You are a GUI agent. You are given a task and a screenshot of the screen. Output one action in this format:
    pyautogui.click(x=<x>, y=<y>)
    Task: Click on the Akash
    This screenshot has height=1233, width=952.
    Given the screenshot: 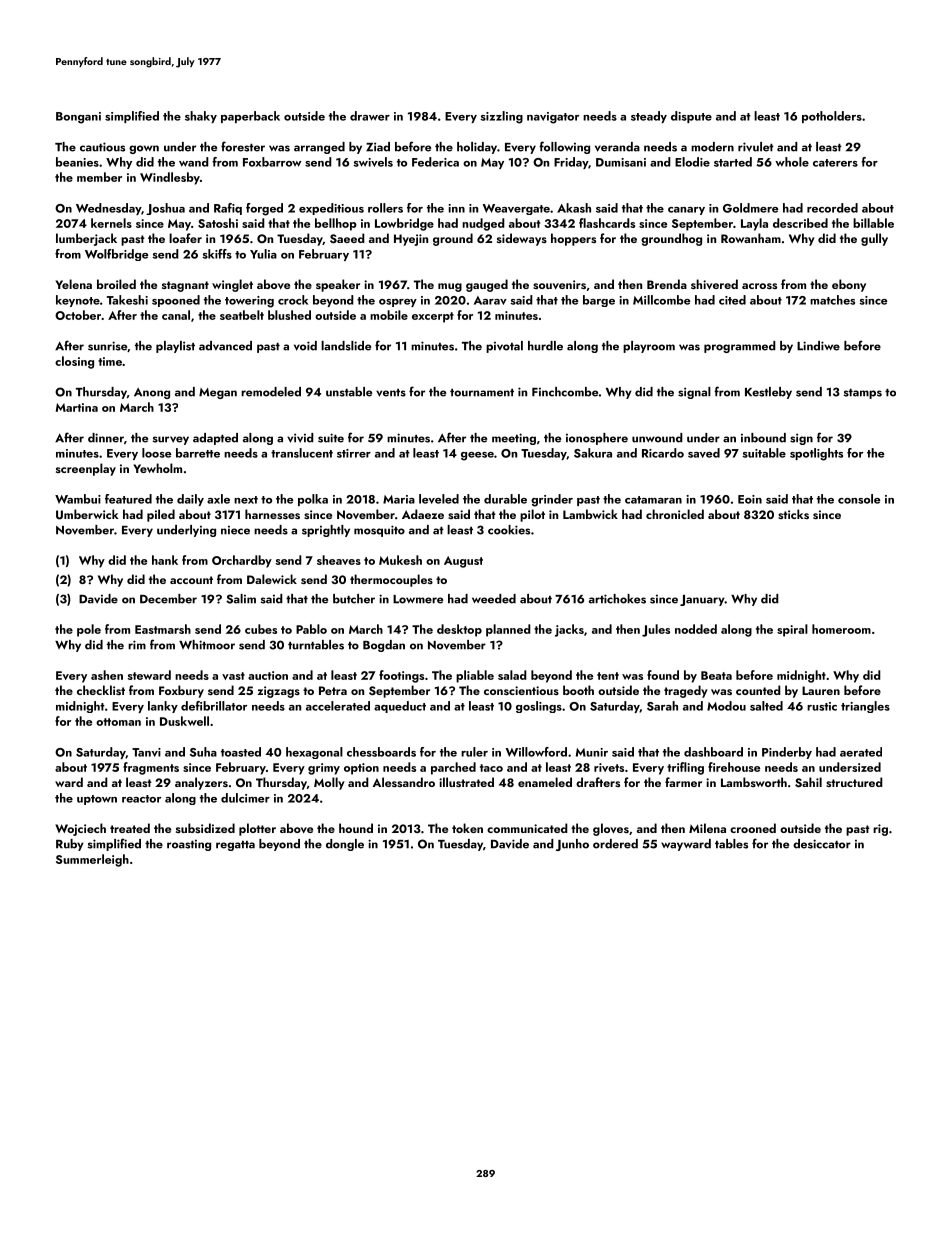 What is the action you would take?
    pyautogui.click(x=574, y=208)
